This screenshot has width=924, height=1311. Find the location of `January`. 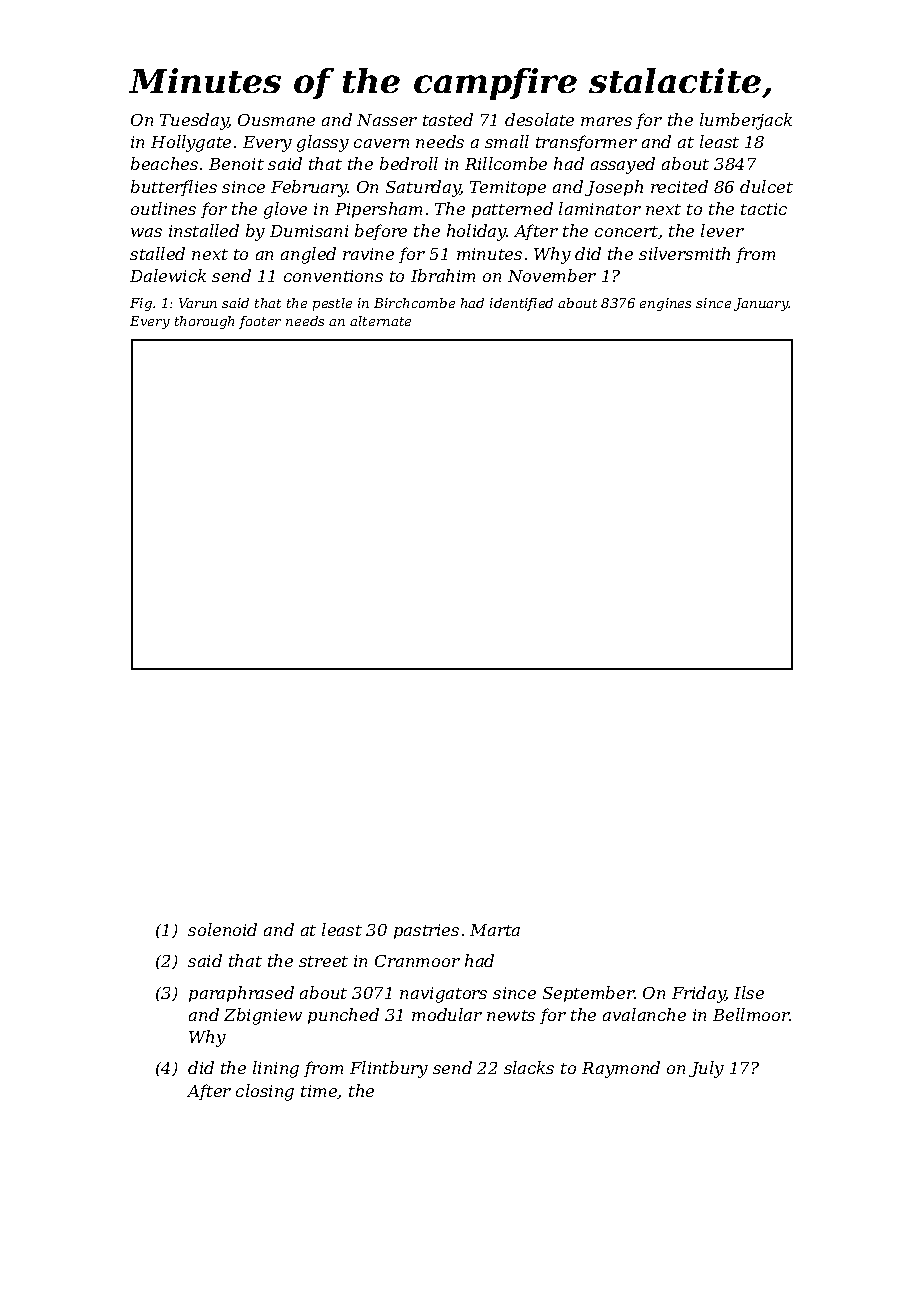

January is located at coordinates (761, 304).
